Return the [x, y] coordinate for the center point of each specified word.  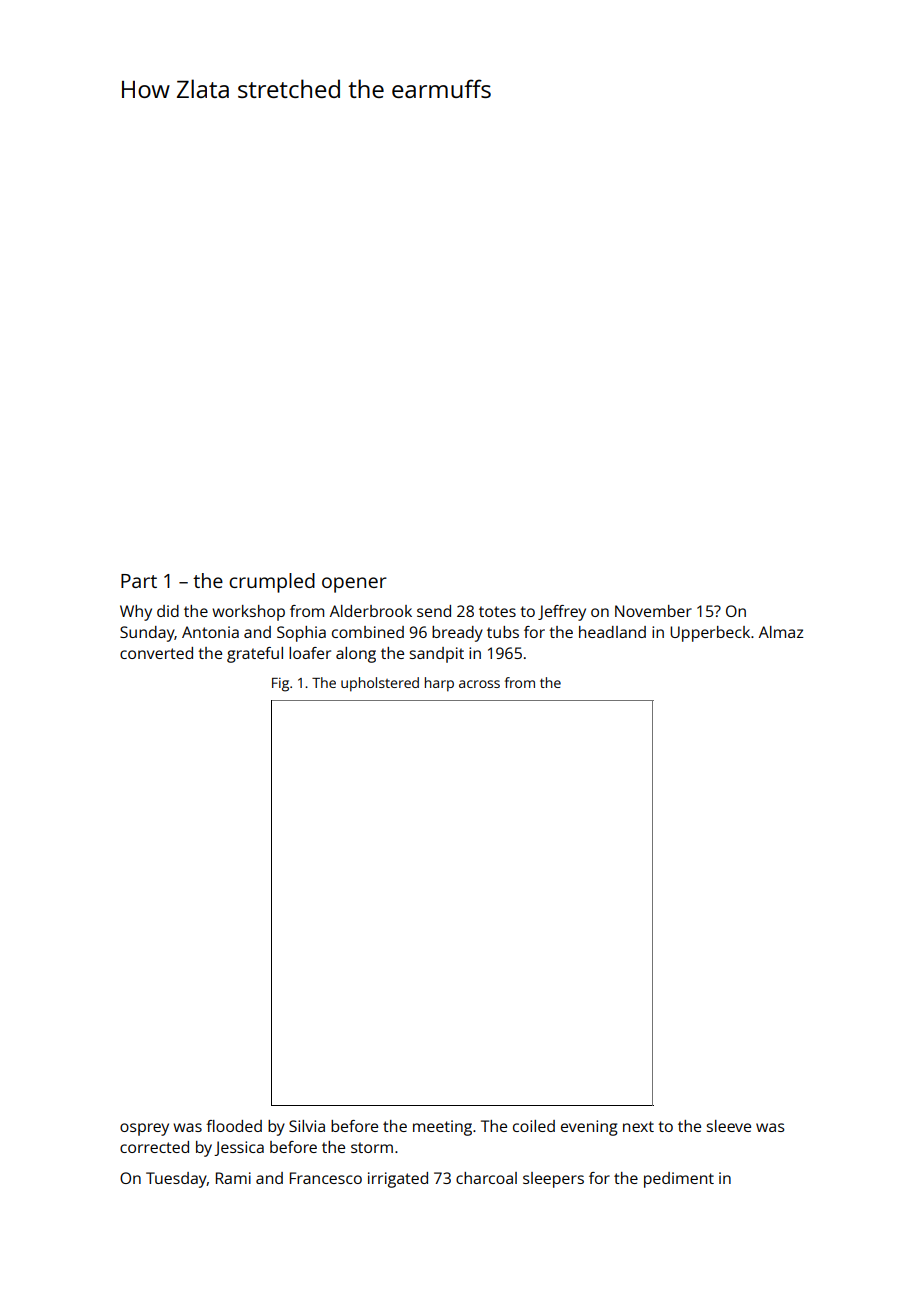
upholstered [380, 684]
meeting [442, 1128]
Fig [280, 684]
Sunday [147, 634]
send [434, 611]
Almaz [781, 632]
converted [156, 653]
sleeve [729, 1126]
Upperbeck [710, 634]
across [479, 684]
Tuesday [176, 1180]
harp [439, 684]
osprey [144, 1129]
